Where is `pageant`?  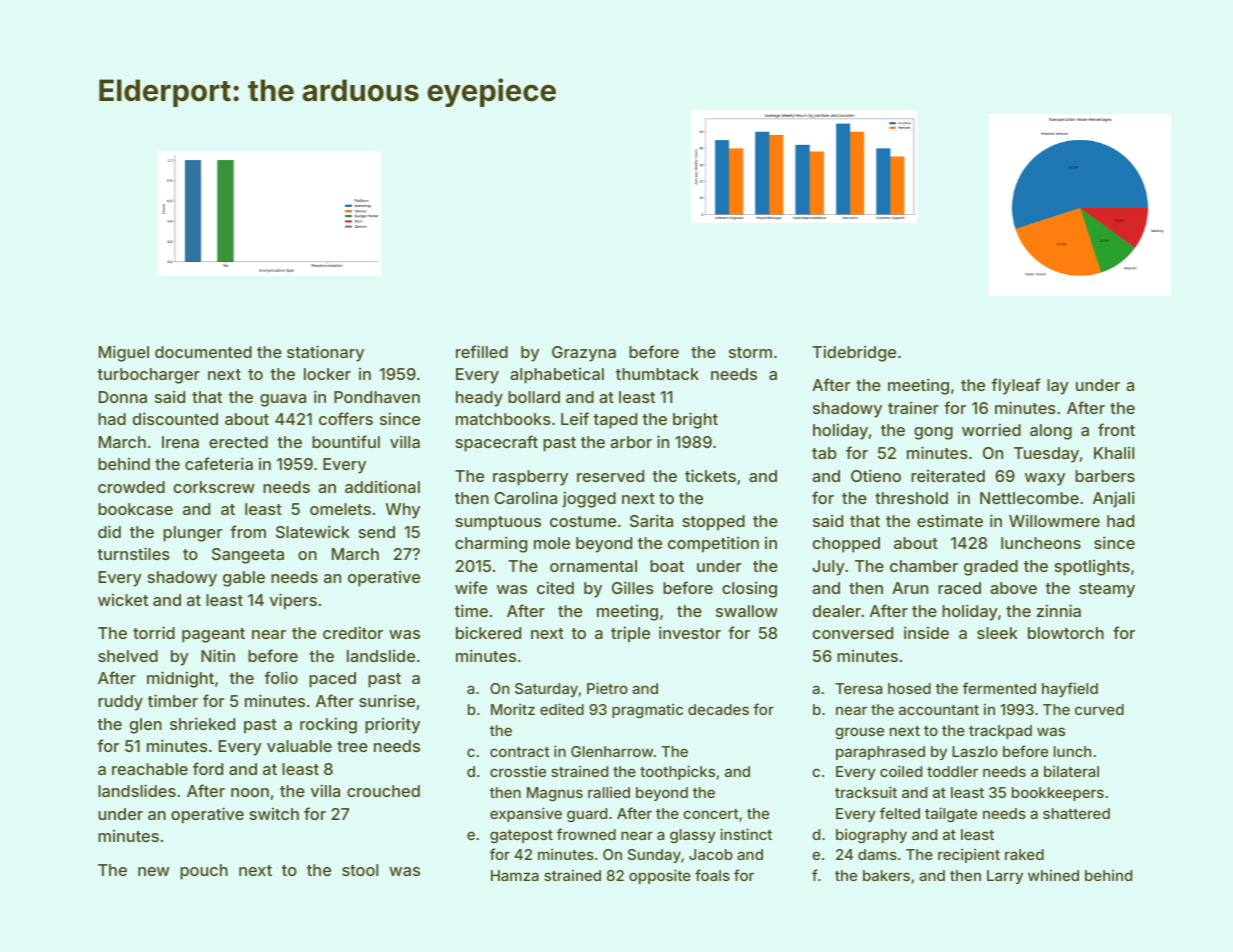
pageant is located at coordinates (213, 635).
